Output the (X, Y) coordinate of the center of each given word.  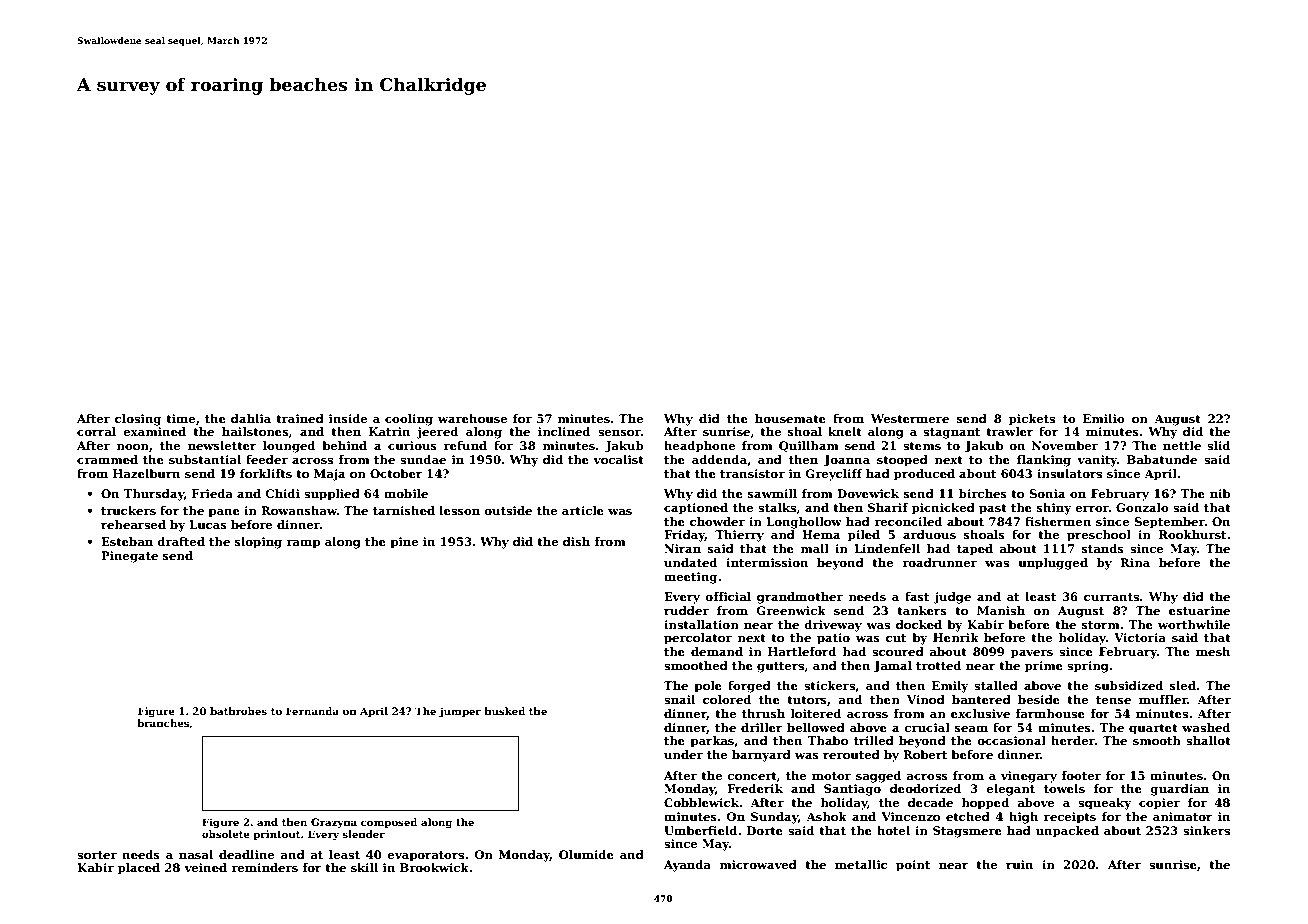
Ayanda (687, 866)
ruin (1019, 864)
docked (919, 624)
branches (163, 723)
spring (1088, 667)
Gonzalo (1142, 507)
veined (205, 867)
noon (132, 447)
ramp (303, 544)
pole (708, 687)
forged (749, 687)
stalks (777, 507)
